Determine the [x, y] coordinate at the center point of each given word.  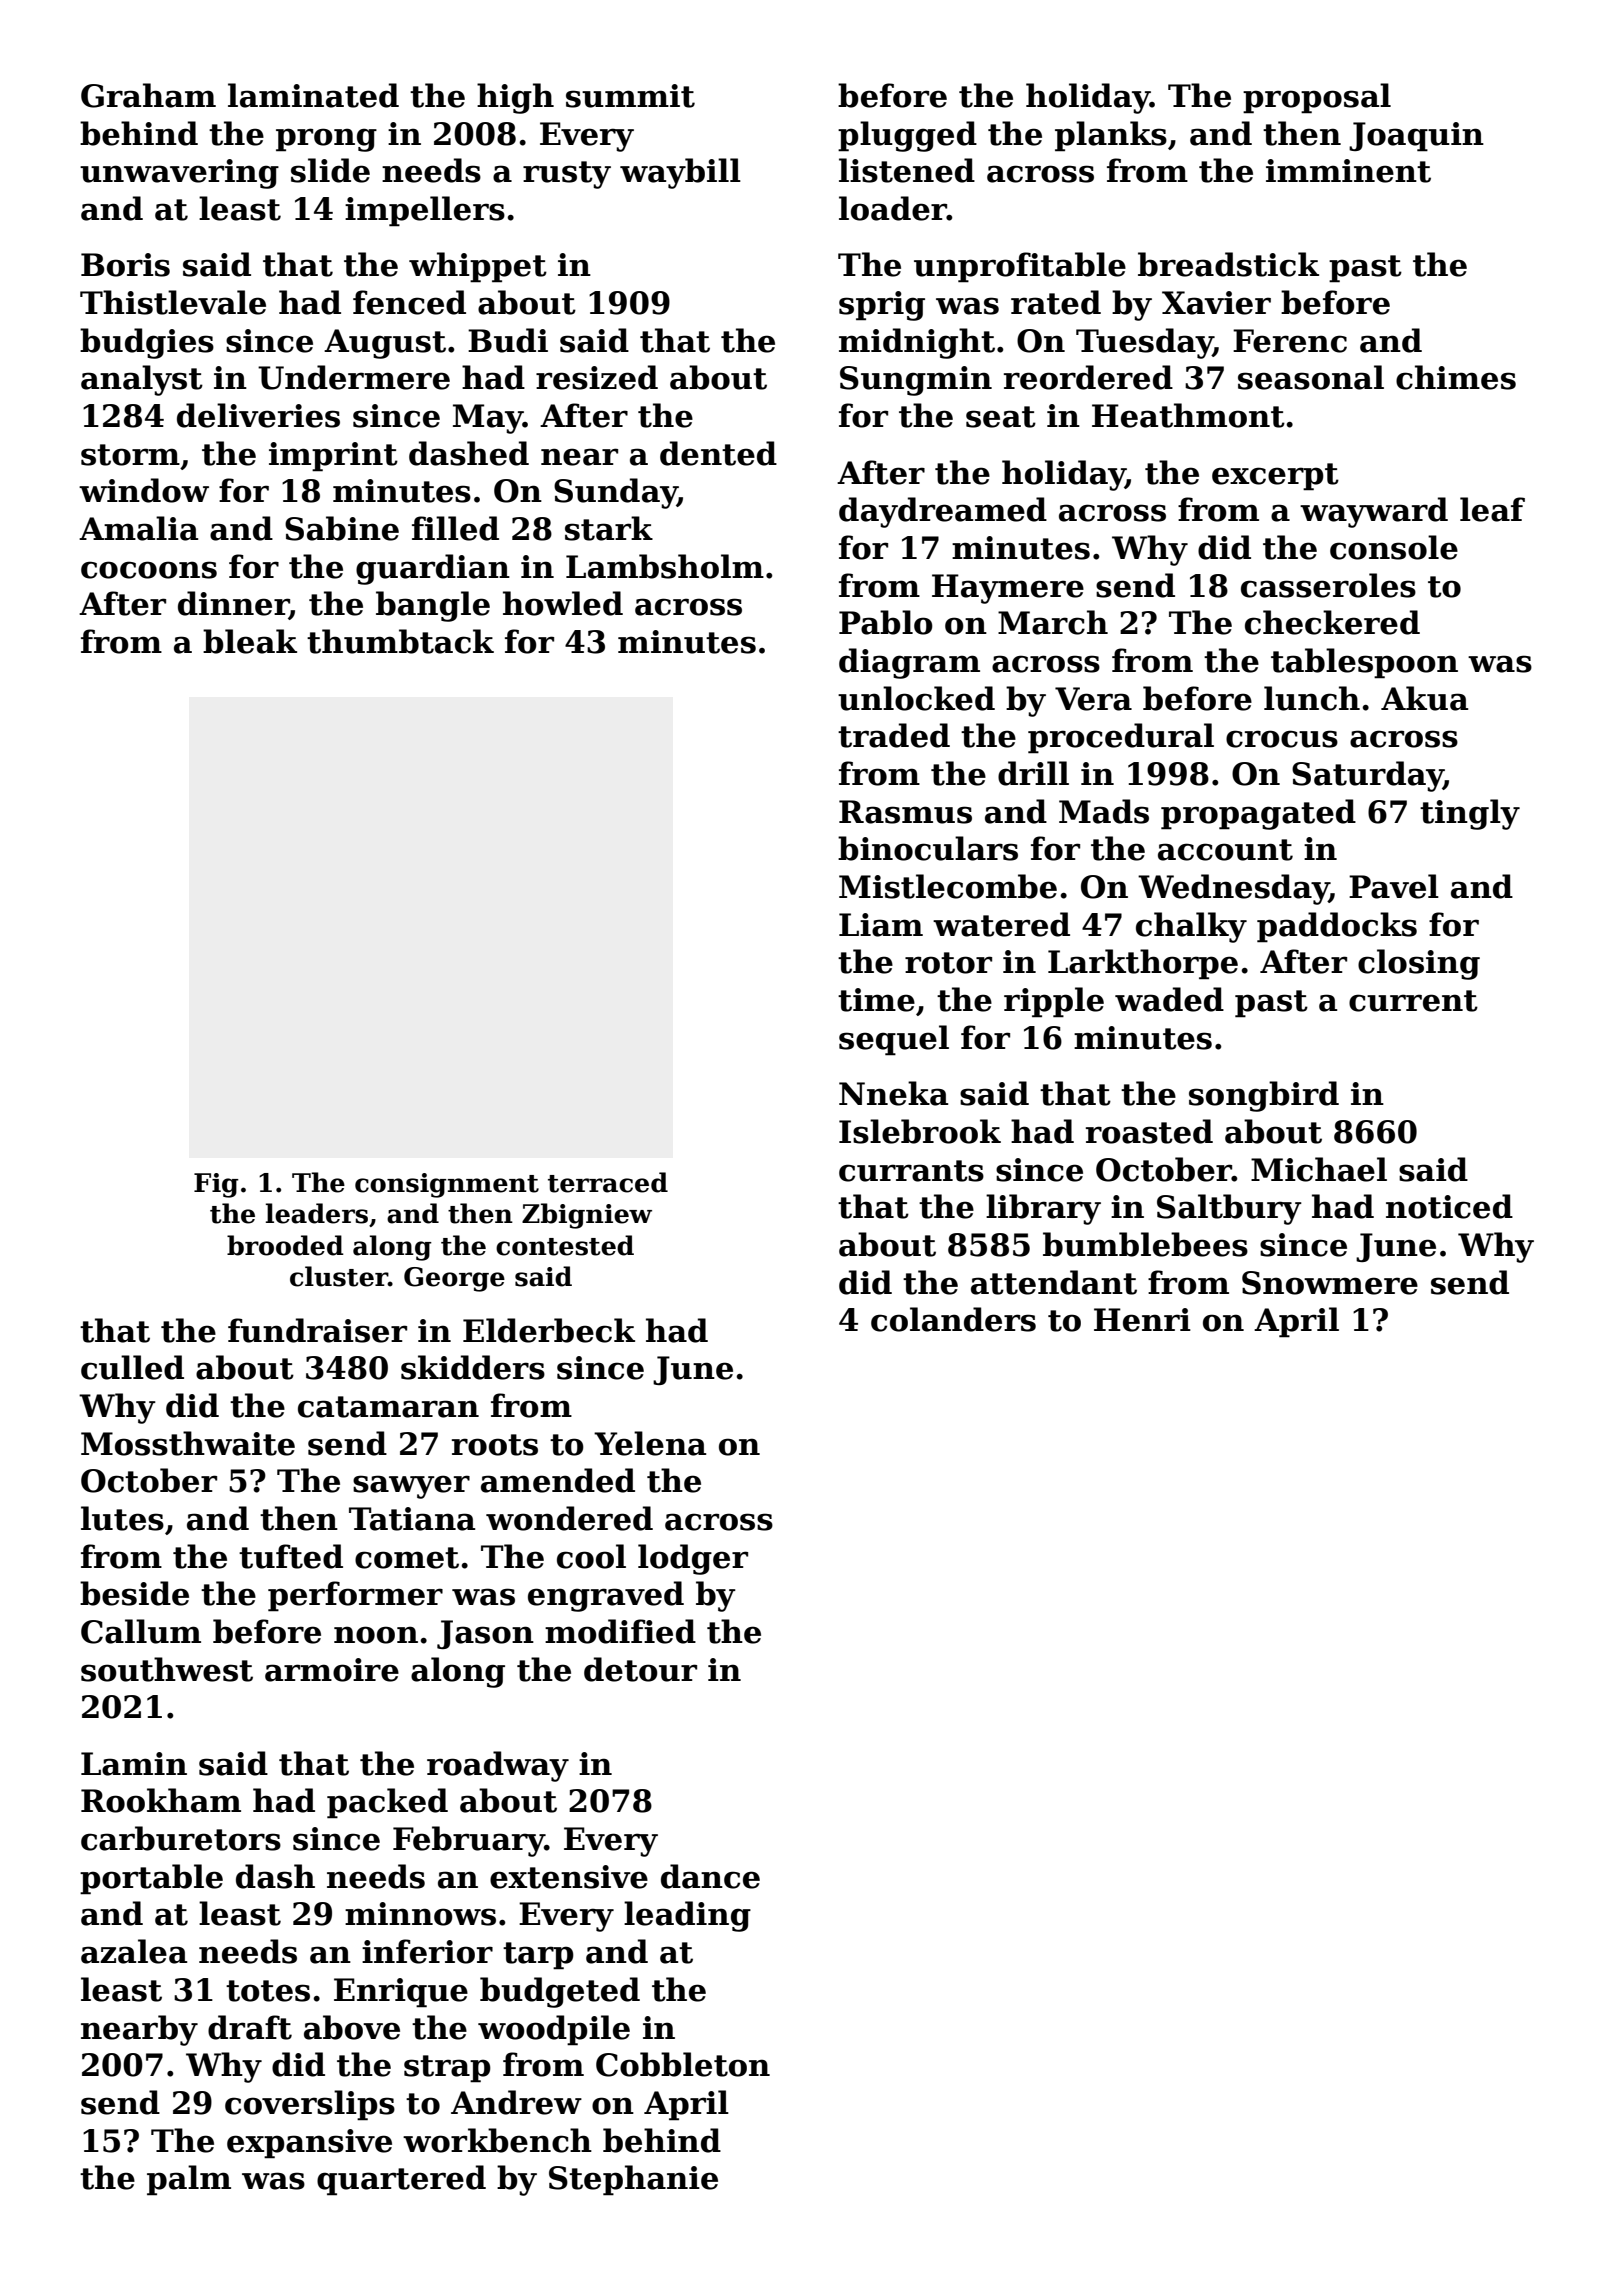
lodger [693, 1559]
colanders [953, 1319]
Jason [485, 1634]
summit [630, 96]
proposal [1317, 98]
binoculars [928, 848]
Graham [148, 95]
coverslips [310, 2105]
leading [687, 1916]
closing [1419, 964]
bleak [250, 641]
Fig [216, 1185]
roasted [1149, 1131]
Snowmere [1330, 1283]
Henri [1142, 1320]
